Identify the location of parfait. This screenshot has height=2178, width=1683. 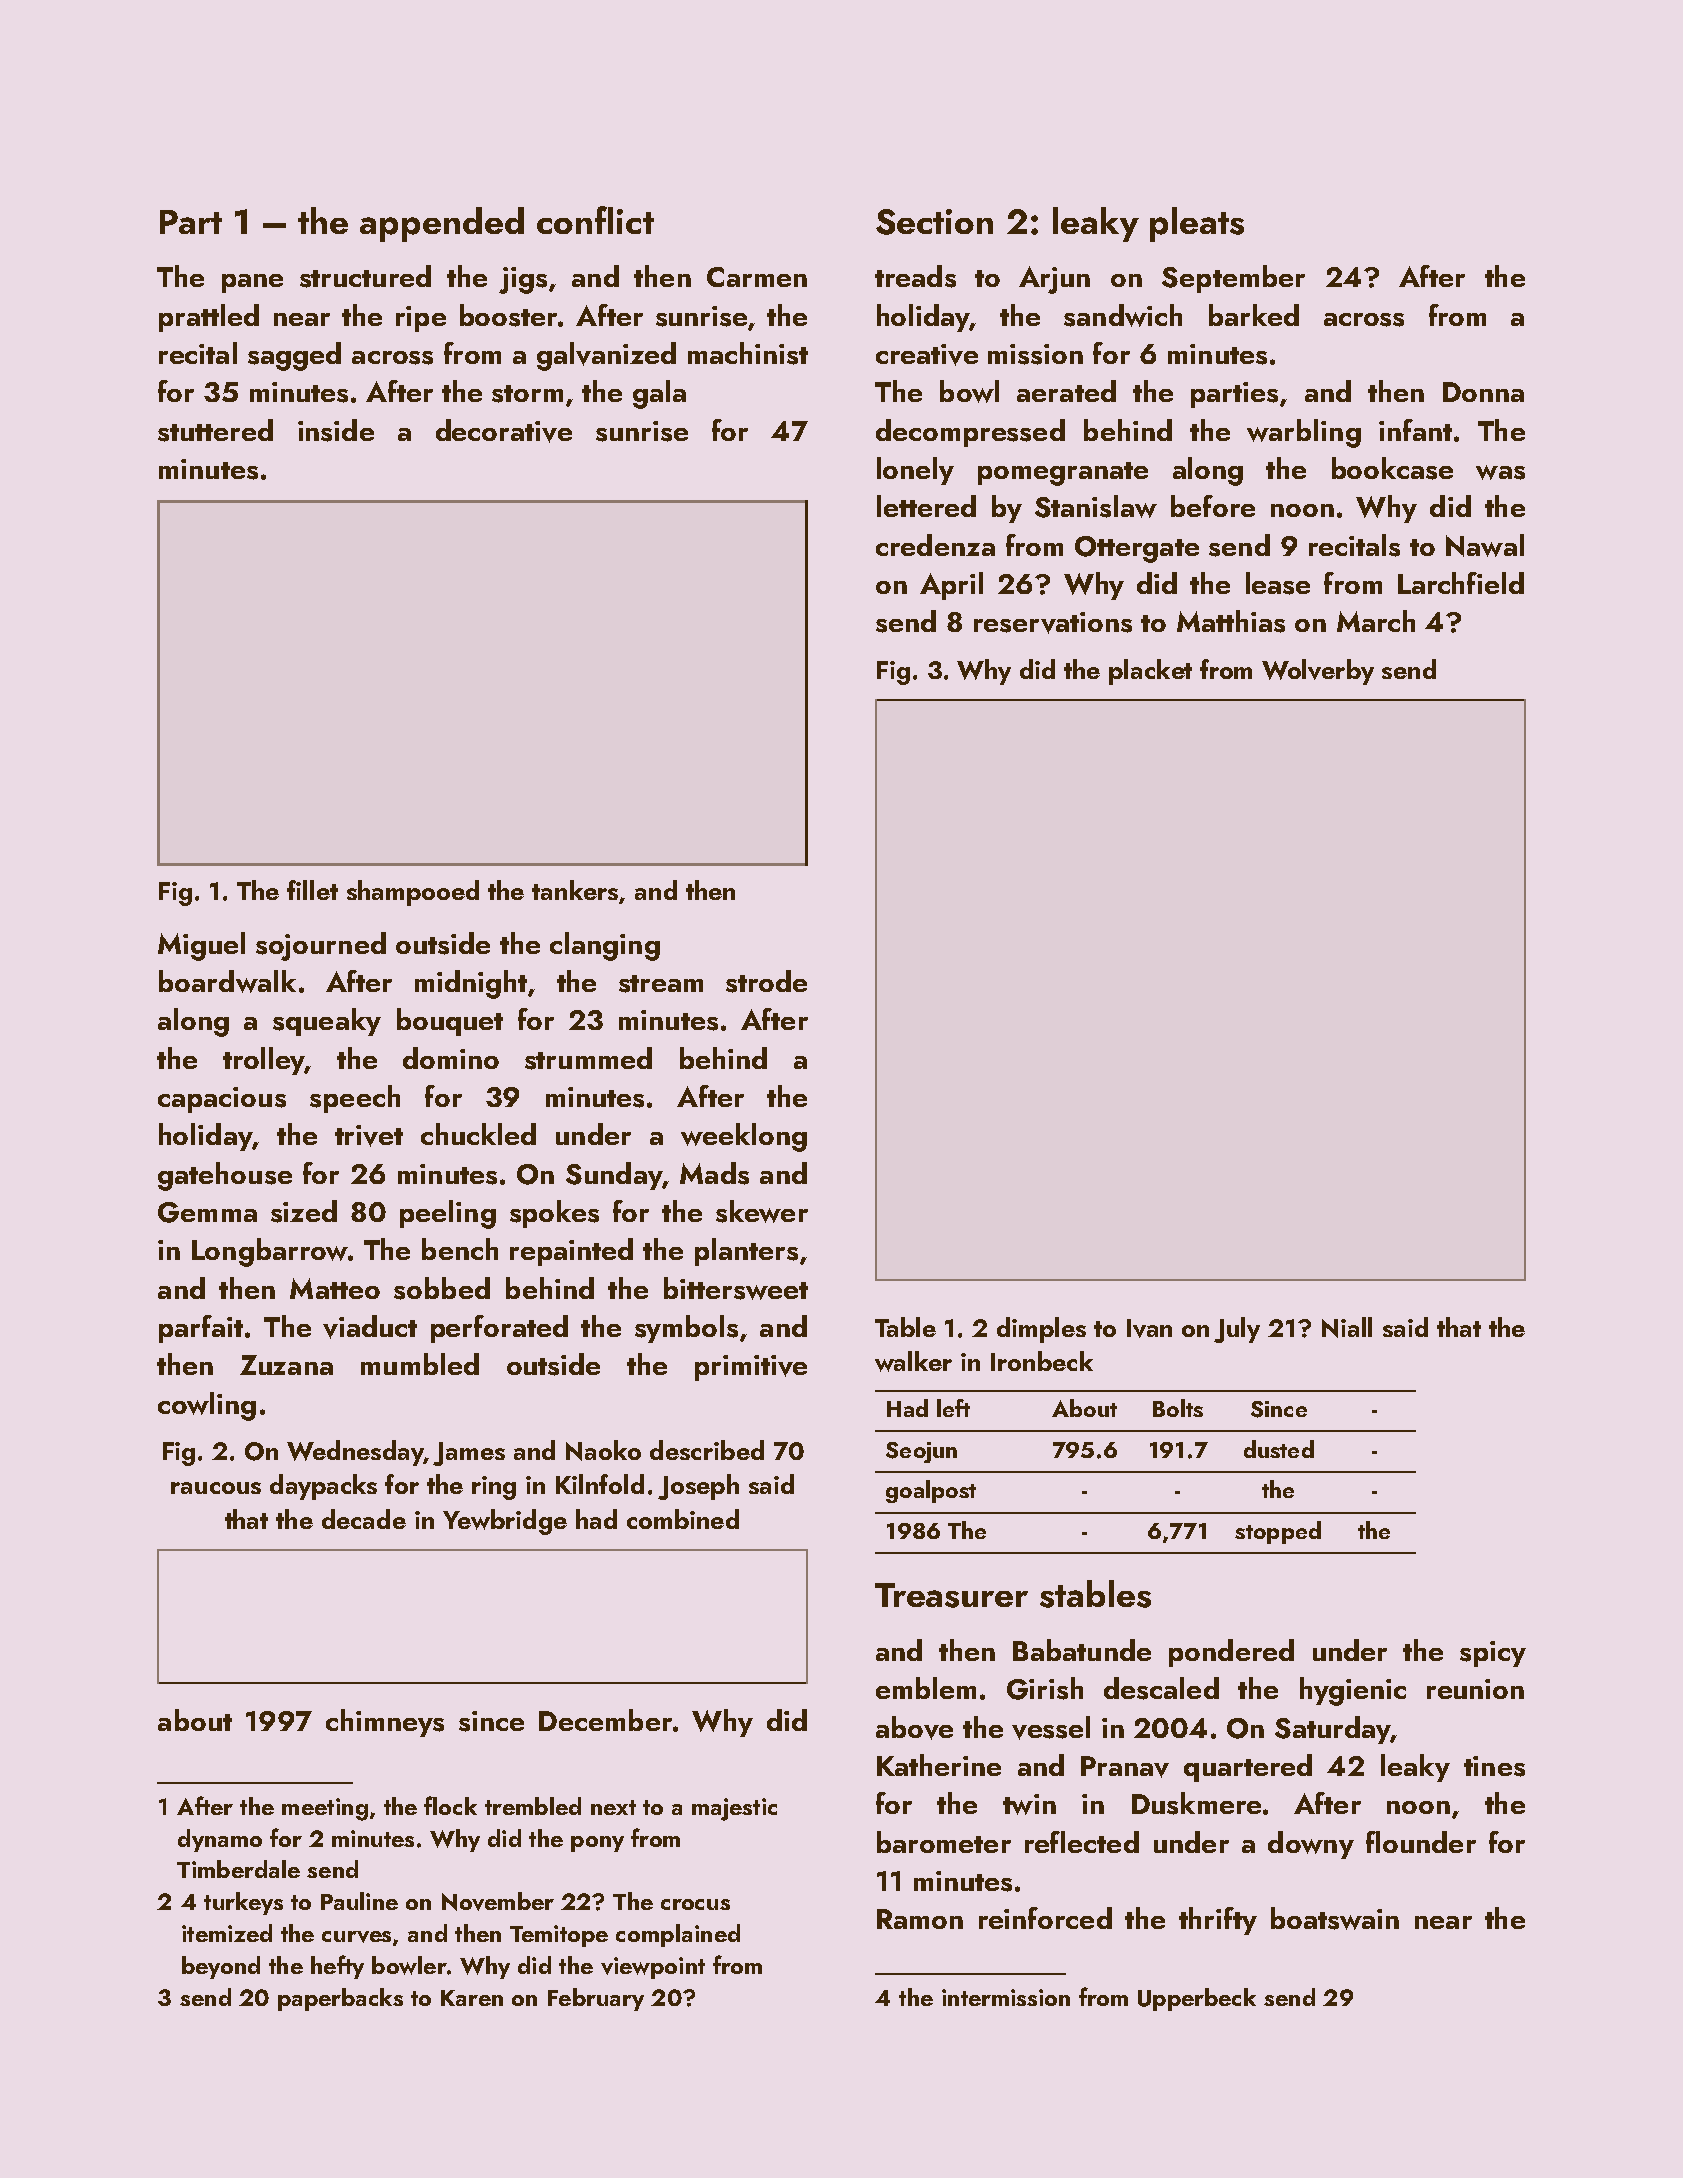
(201, 1329).
